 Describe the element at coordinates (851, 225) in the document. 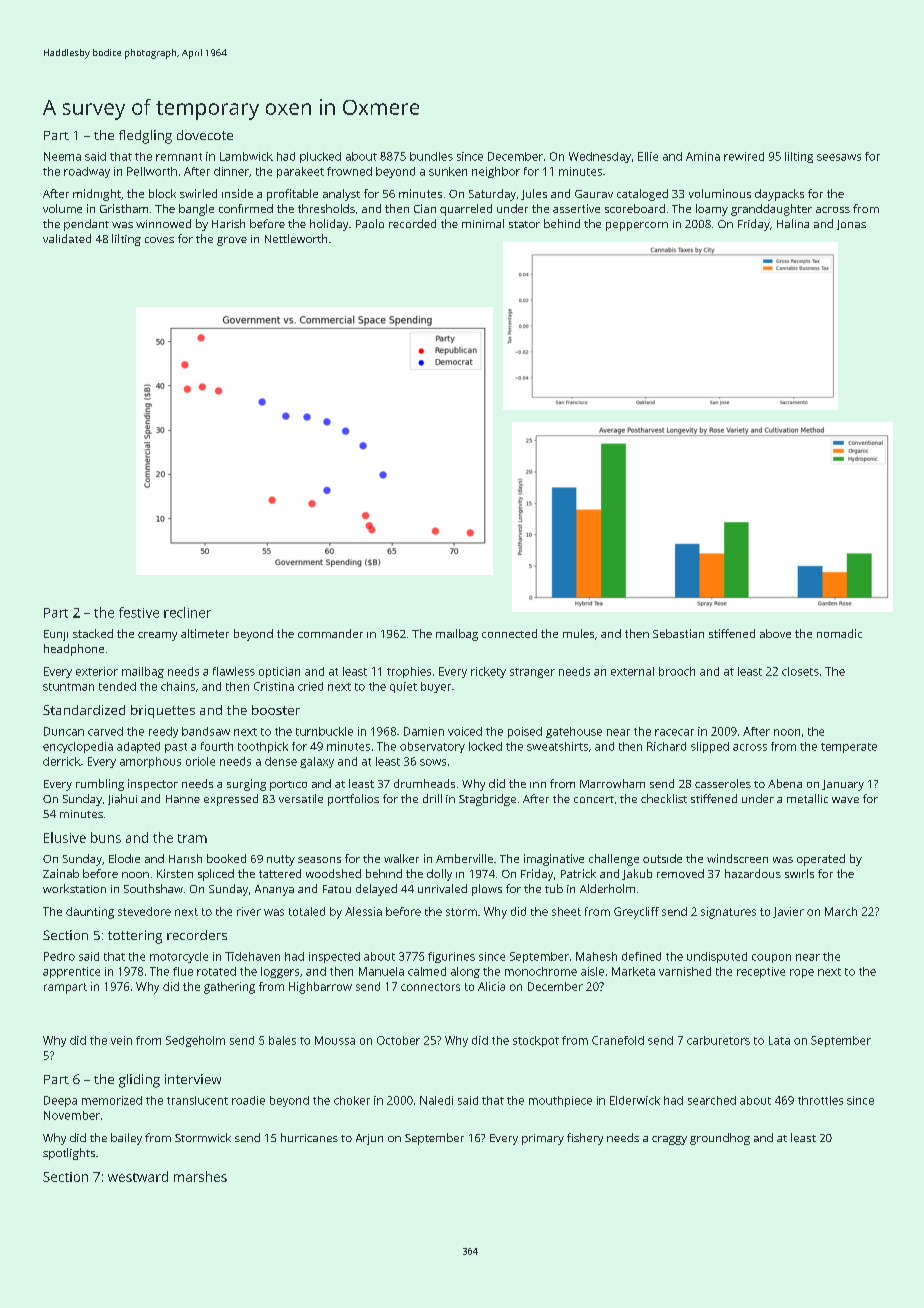

I see `Jonas` at that location.
